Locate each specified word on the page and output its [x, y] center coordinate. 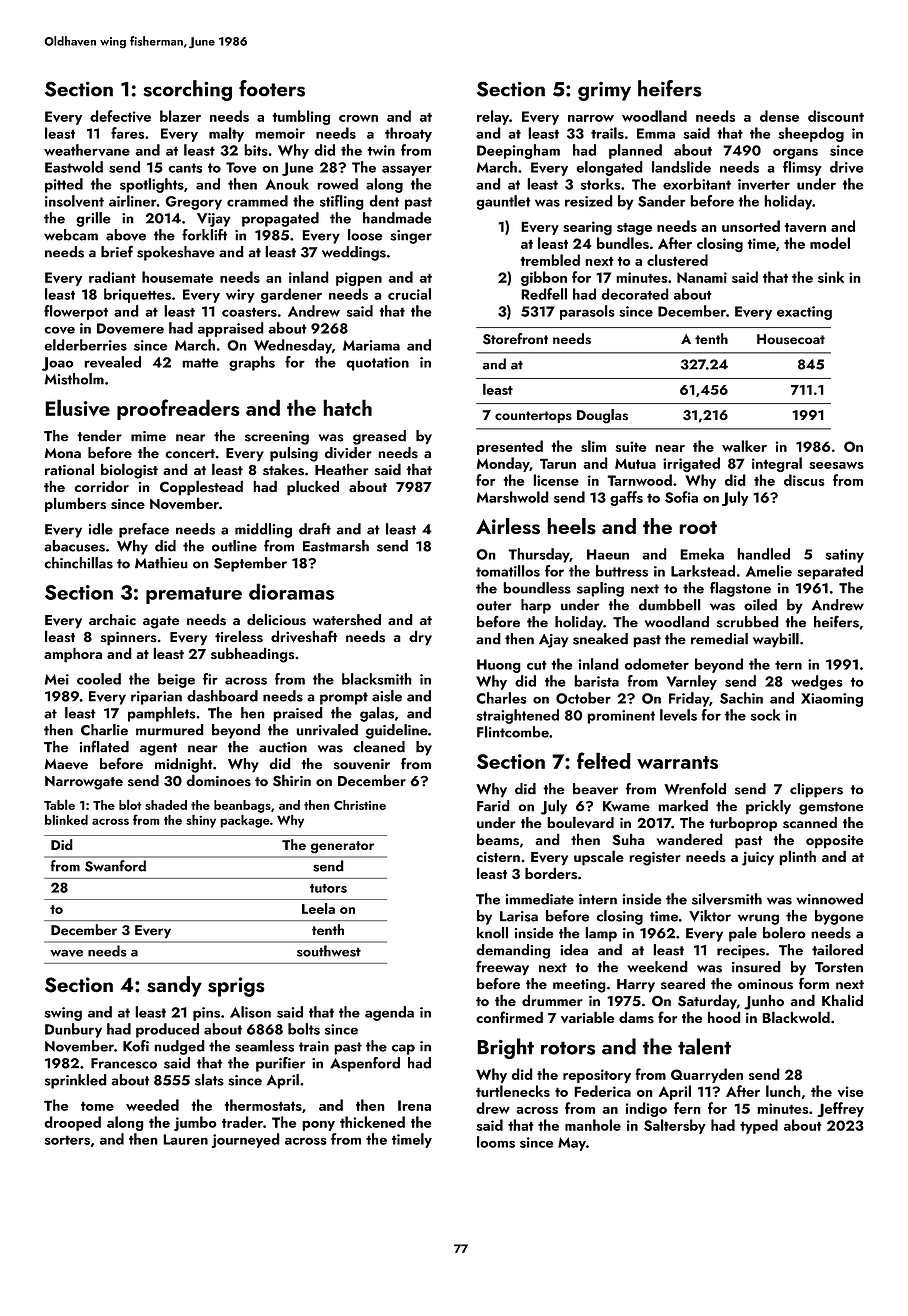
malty [226, 134]
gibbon [544, 278]
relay [493, 117]
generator [342, 847]
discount [836, 116]
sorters [67, 1140]
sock [765, 715]
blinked [66, 819]
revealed [112, 362]
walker [744, 446]
